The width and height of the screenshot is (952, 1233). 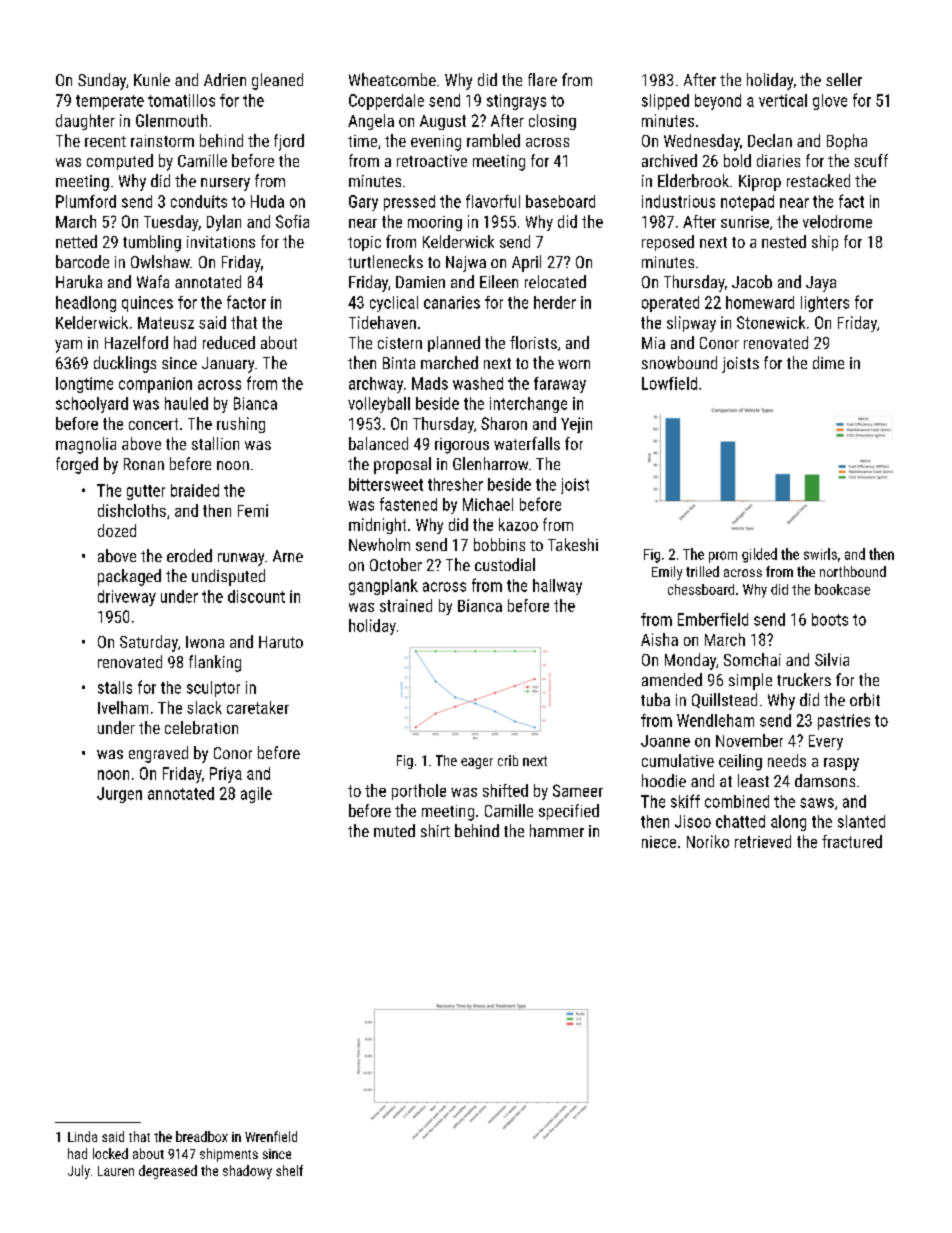 I want to click on lighters, so click(x=825, y=304).
